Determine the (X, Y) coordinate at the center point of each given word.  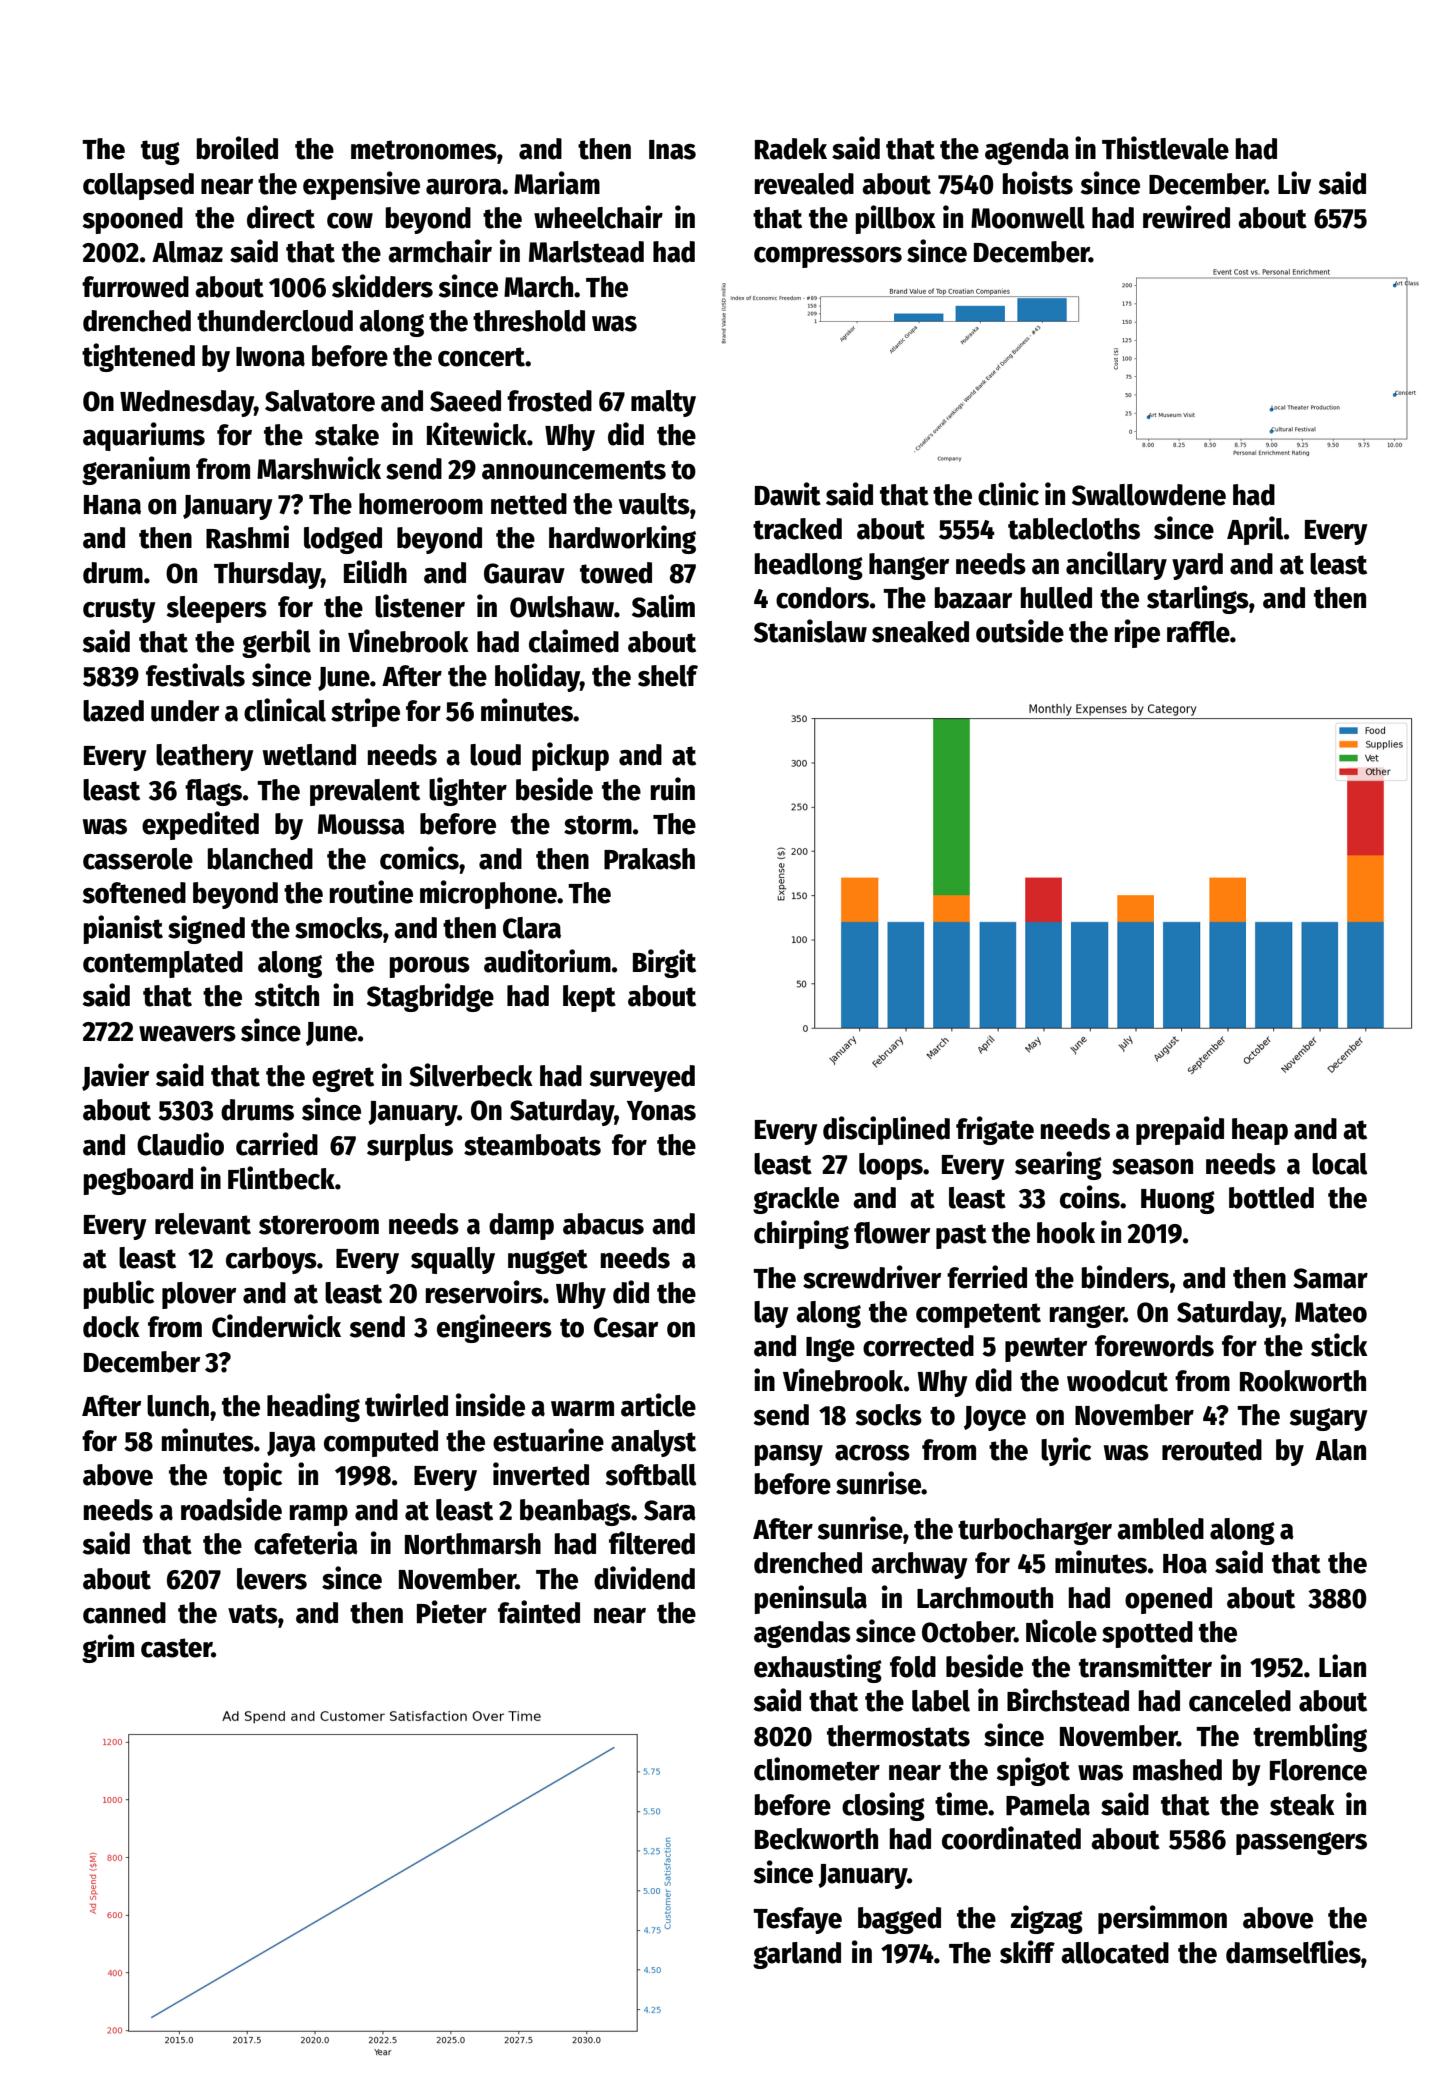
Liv (1294, 182)
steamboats (532, 1145)
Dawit (788, 494)
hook (1066, 1233)
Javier (115, 1077)
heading (313, 1407)
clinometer (817, 1769)
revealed (804, 184)
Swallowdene (1149, 495)
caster (176, 1648)
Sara (670, 1510)
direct (281, 217)
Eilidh (375, 572)
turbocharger (1035, 1531)
